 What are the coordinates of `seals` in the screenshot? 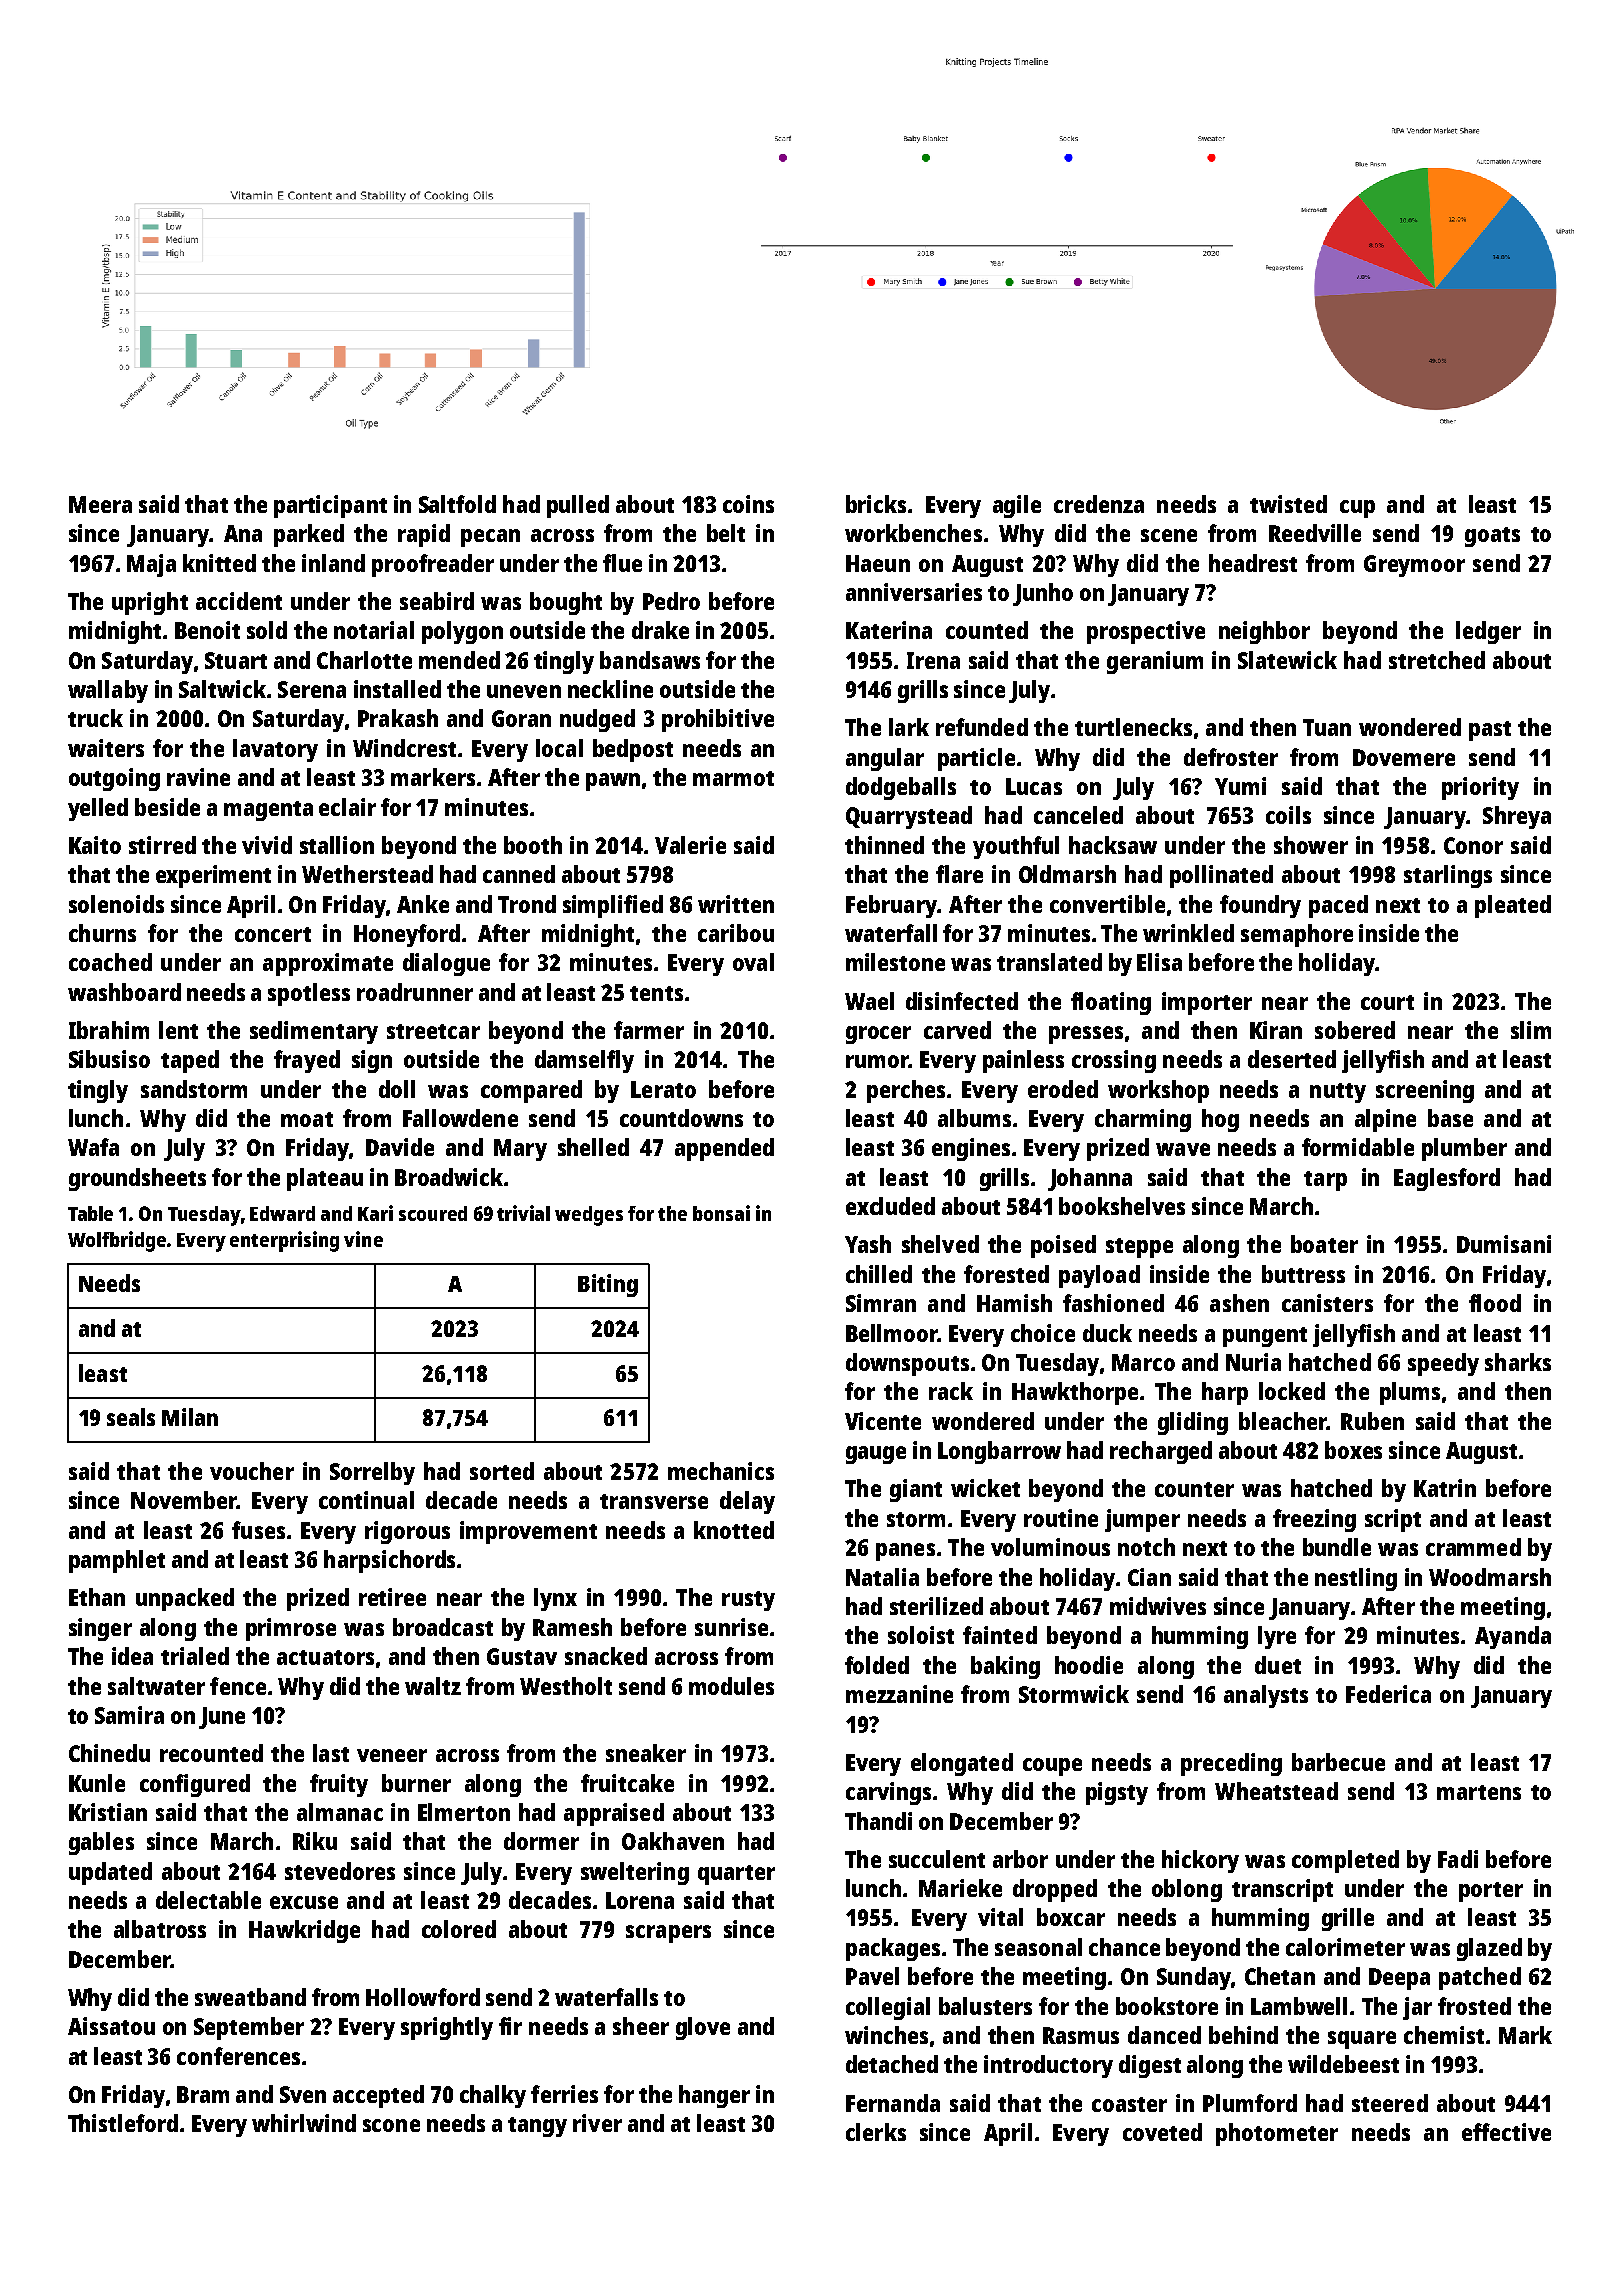 It's located at (131, 1417).
